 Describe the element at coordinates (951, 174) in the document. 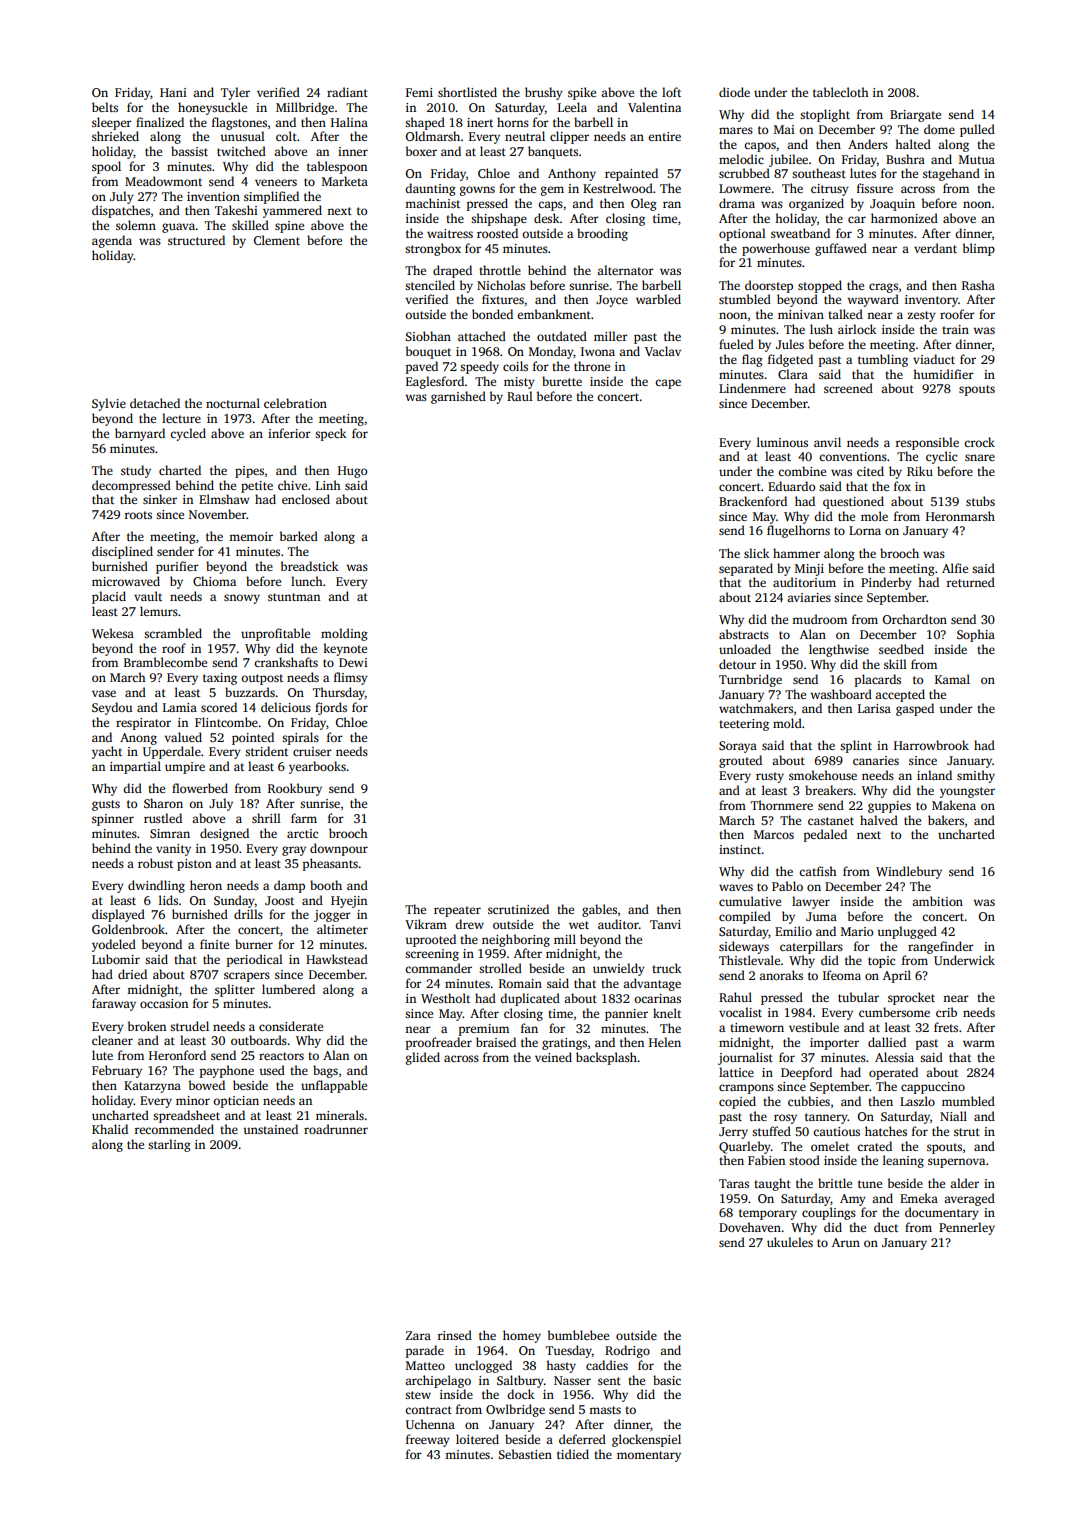

I see `stagehand` at that location.
